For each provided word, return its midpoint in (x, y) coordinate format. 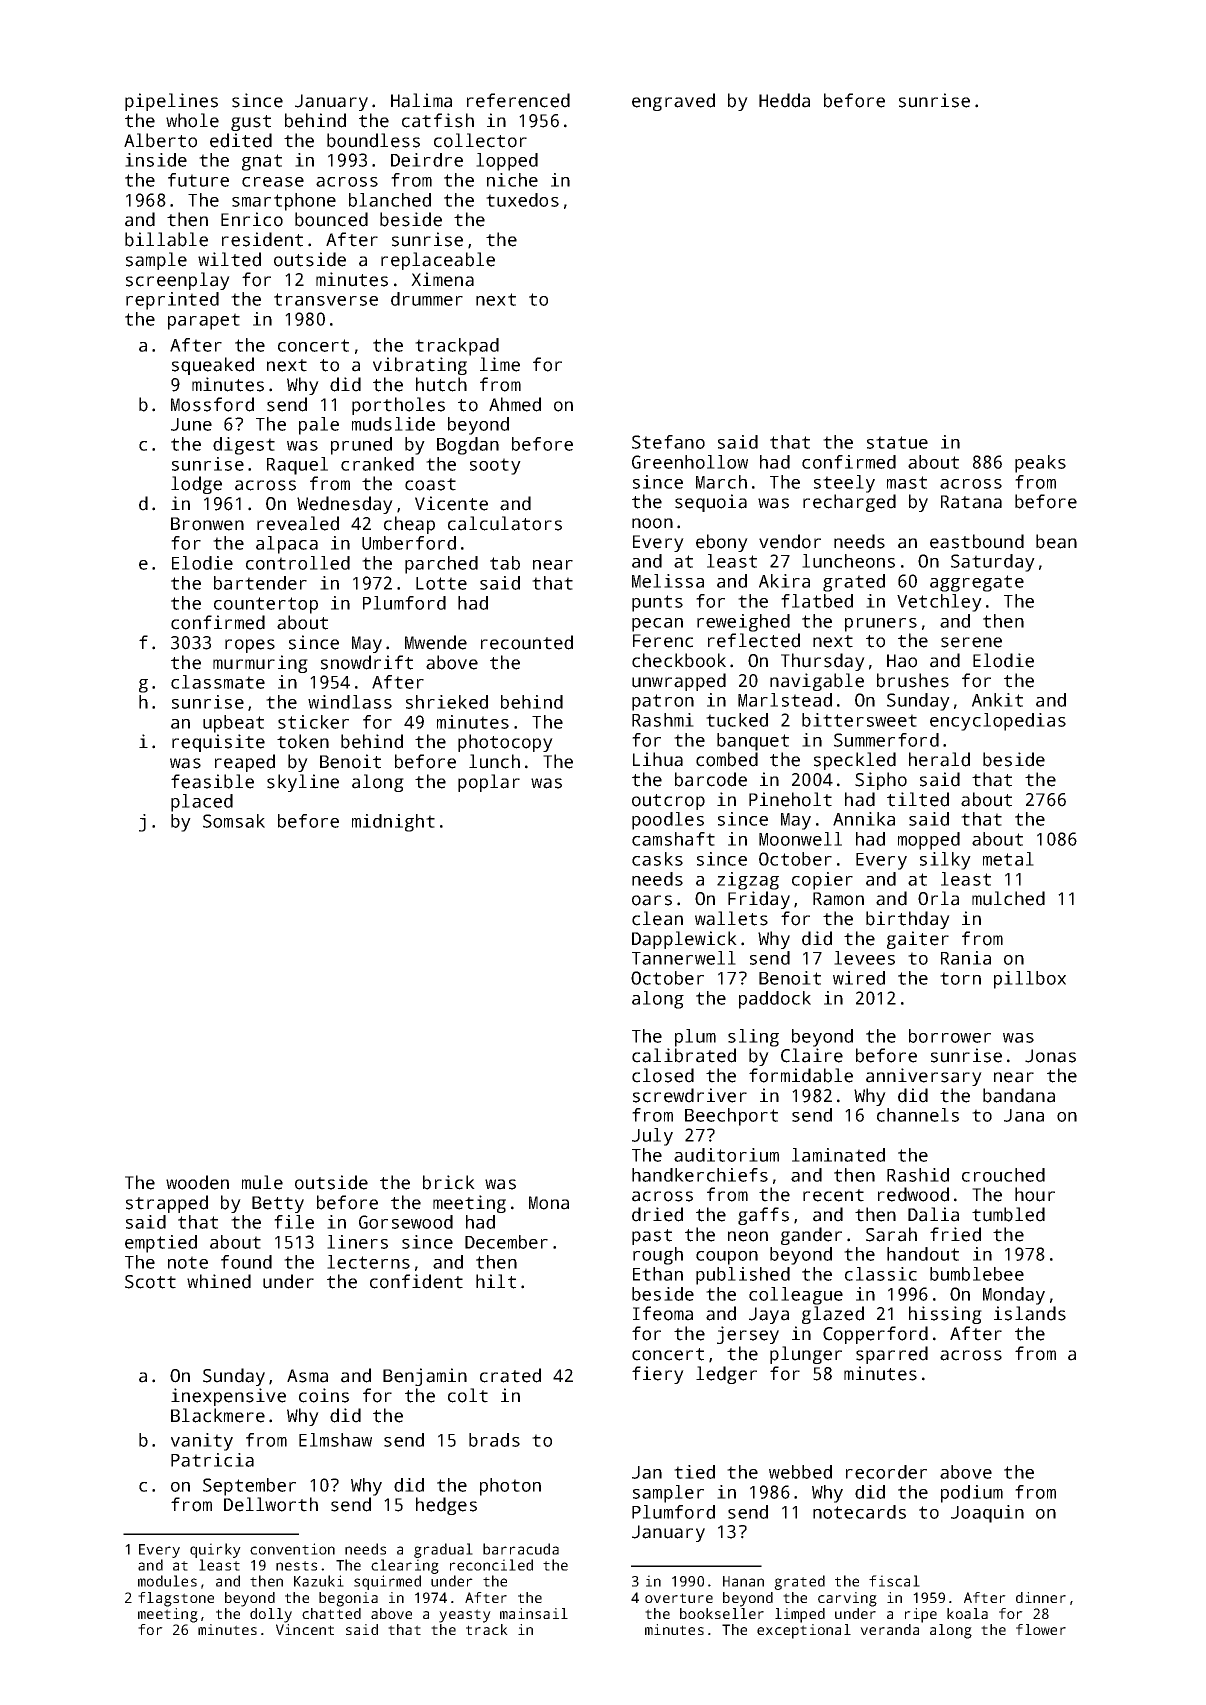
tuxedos (522, 200)
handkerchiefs (700, 1175)
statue (897, 442)
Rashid (918, 1175)
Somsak (234, 821)
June (191, 424)
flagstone (176, 1599)
